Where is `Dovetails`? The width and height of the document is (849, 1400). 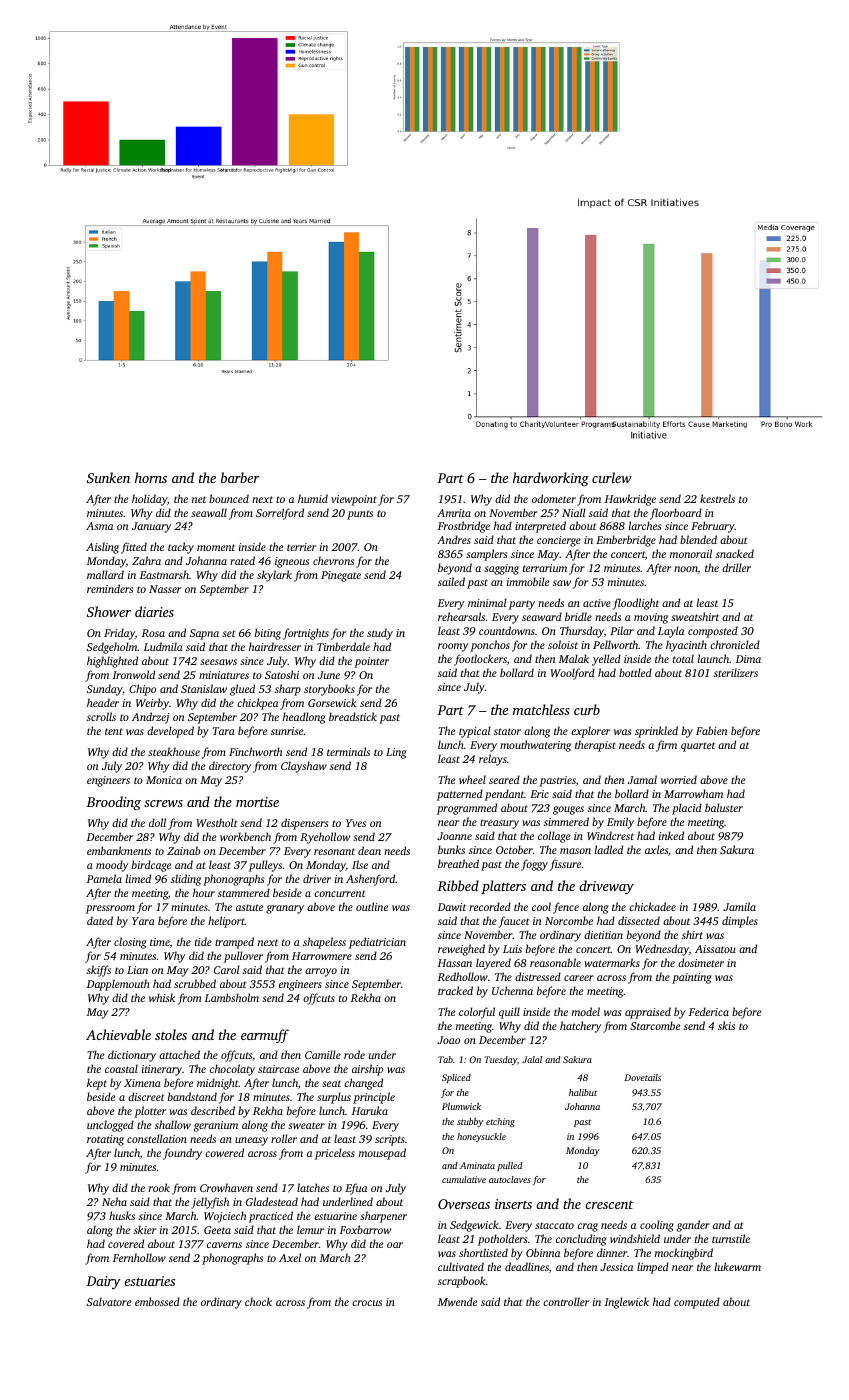 Dovetails is located at coordinates (642, 1077).
